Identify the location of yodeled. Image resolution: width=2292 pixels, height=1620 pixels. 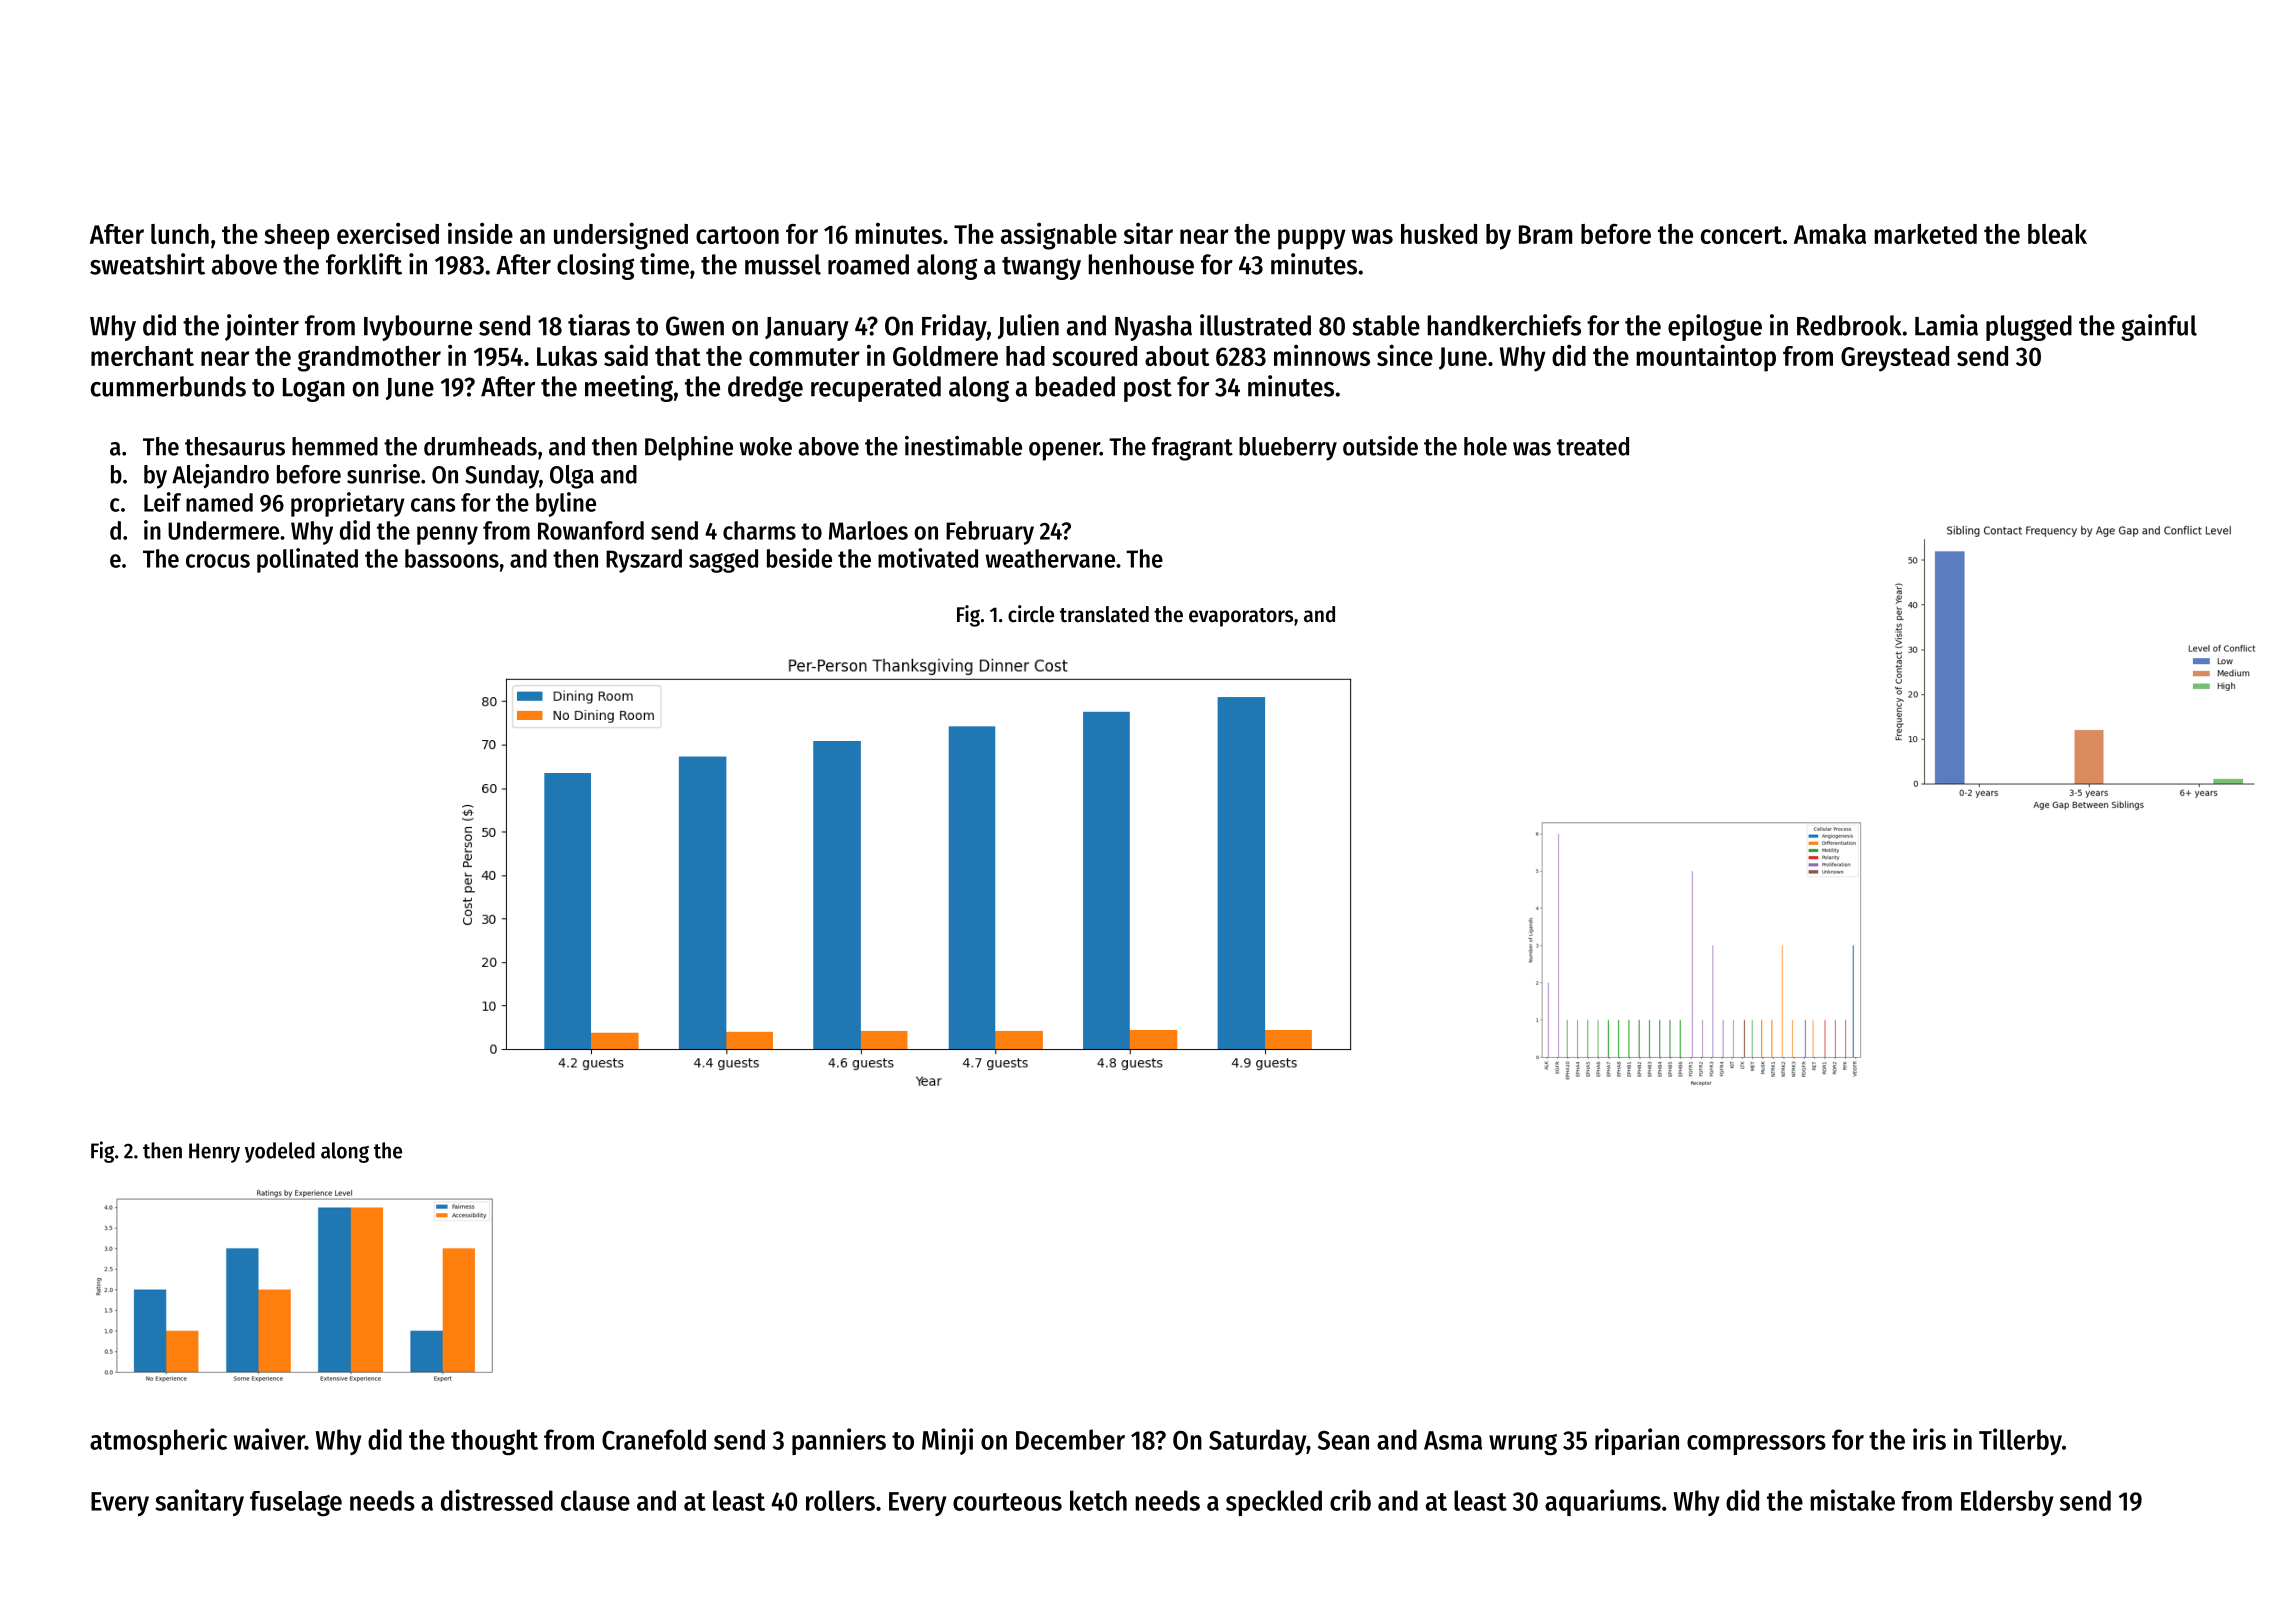
(280, 1152).
